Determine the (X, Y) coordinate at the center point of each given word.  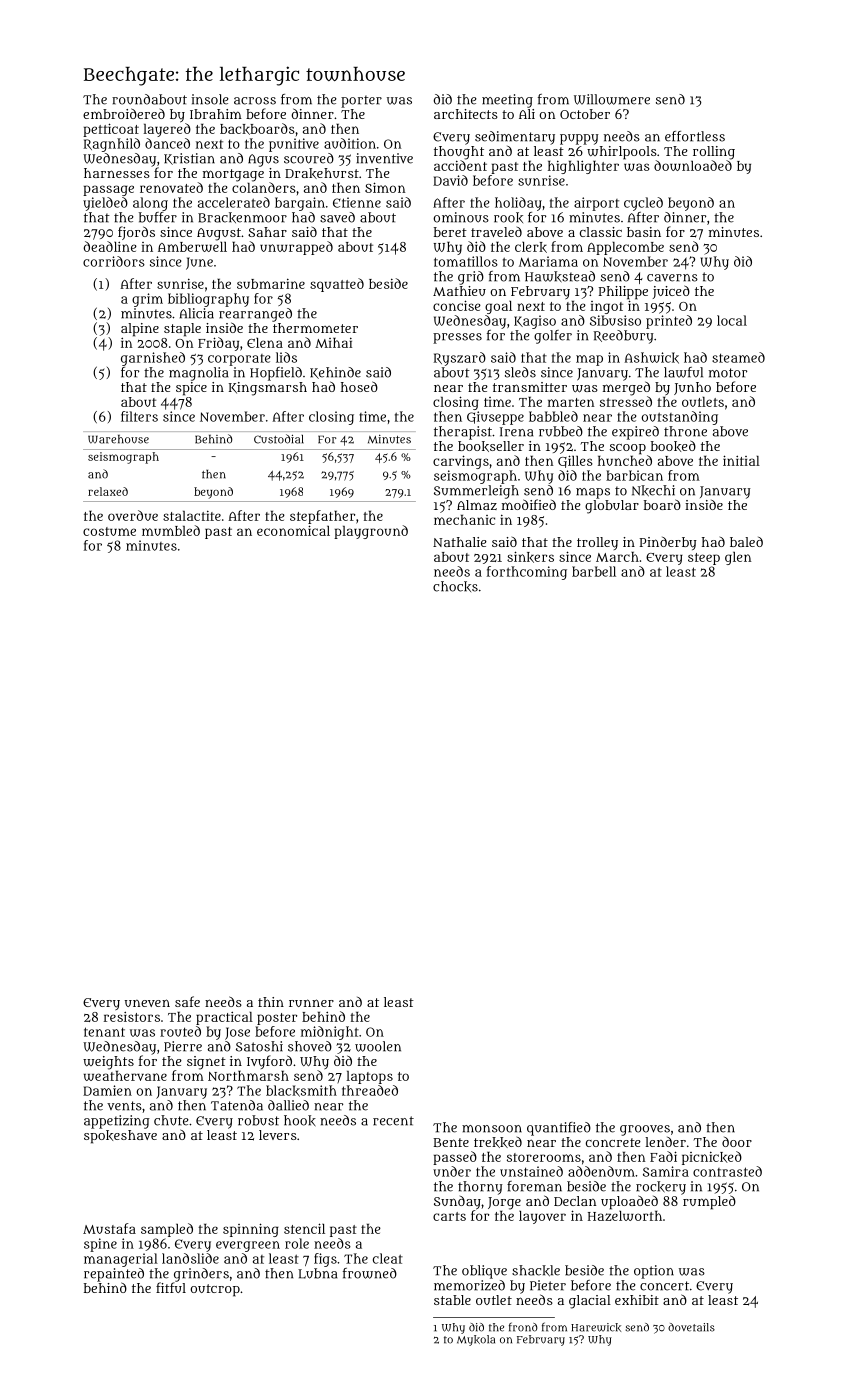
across (255, 101)
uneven (147, 1003)
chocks (455, 586)
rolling (714, 153)
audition (350, 143)
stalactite (192, 515)
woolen (378, 1046)
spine (100, 1245)
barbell (594, 571)
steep (704, 559)
